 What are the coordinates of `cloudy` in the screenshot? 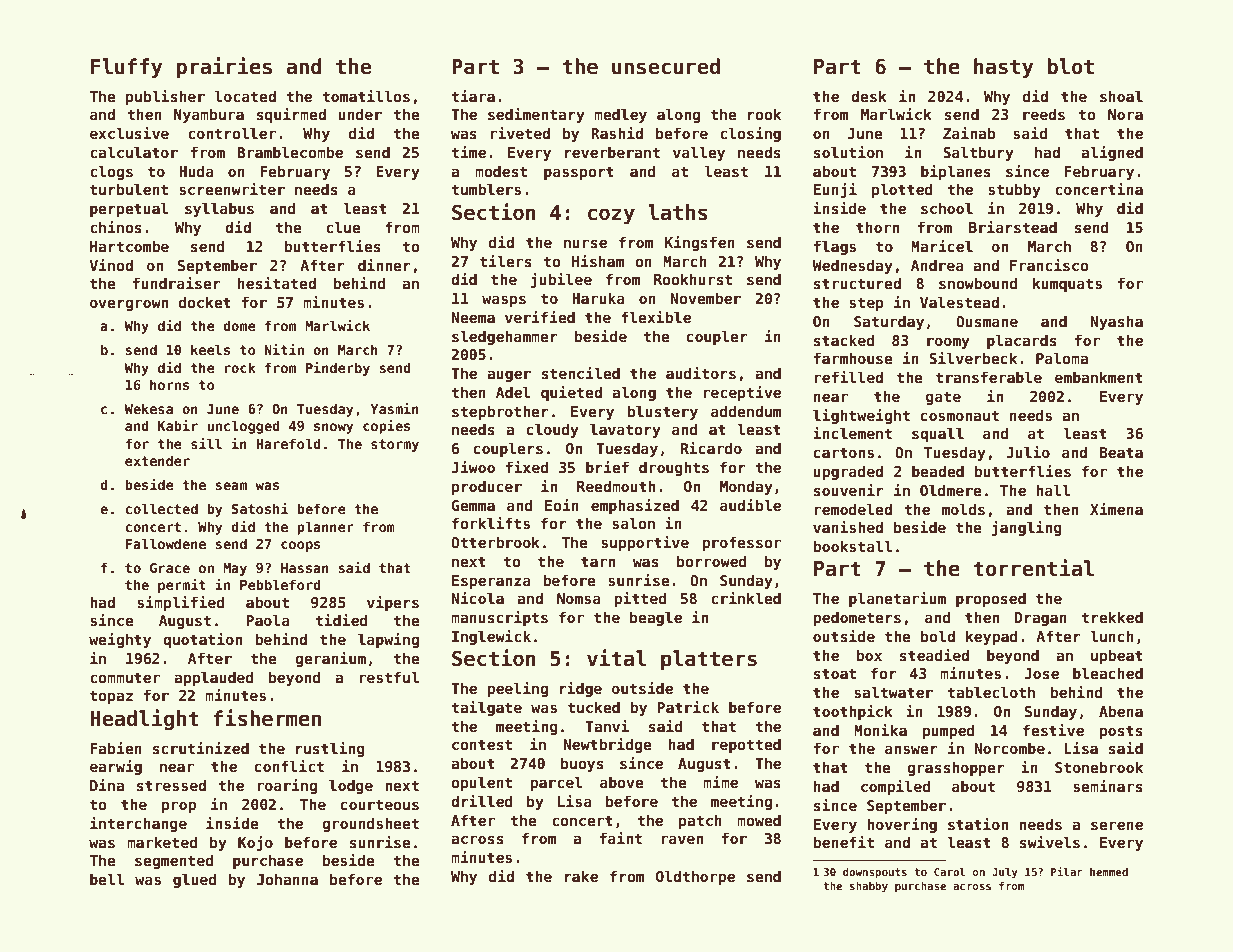 It's located at (553, 430).
